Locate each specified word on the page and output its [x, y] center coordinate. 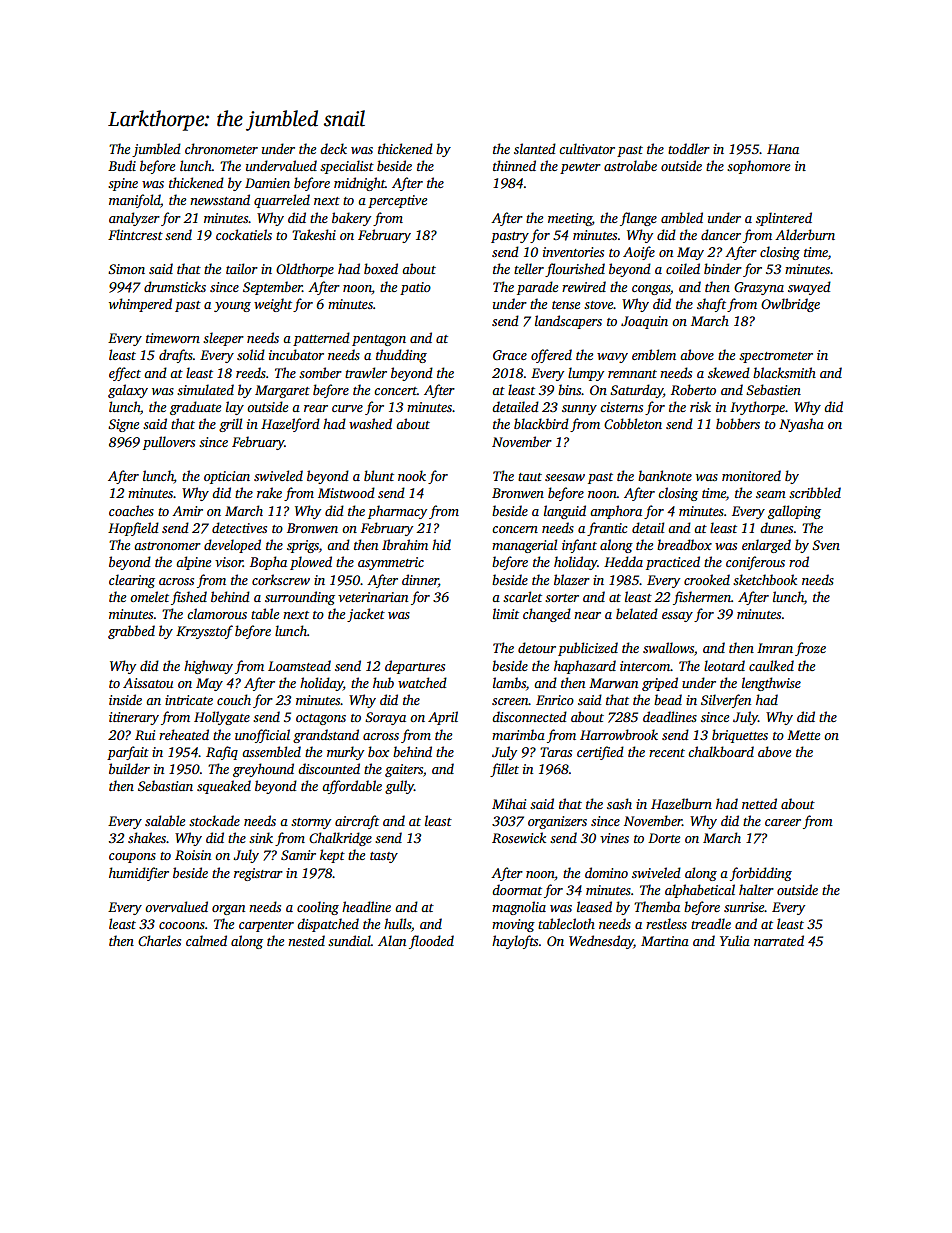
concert [395, 391]
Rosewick [519, 837]
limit [506, 613]
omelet [149, 596]
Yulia [735, 940]
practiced [673, 563]
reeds [251, 372]
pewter [580, 168]
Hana [783, 149]
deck [333, 148]
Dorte [664, 838]
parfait [128, 753]
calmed [206, 940]
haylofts [515, 942]
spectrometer [776, 357]
